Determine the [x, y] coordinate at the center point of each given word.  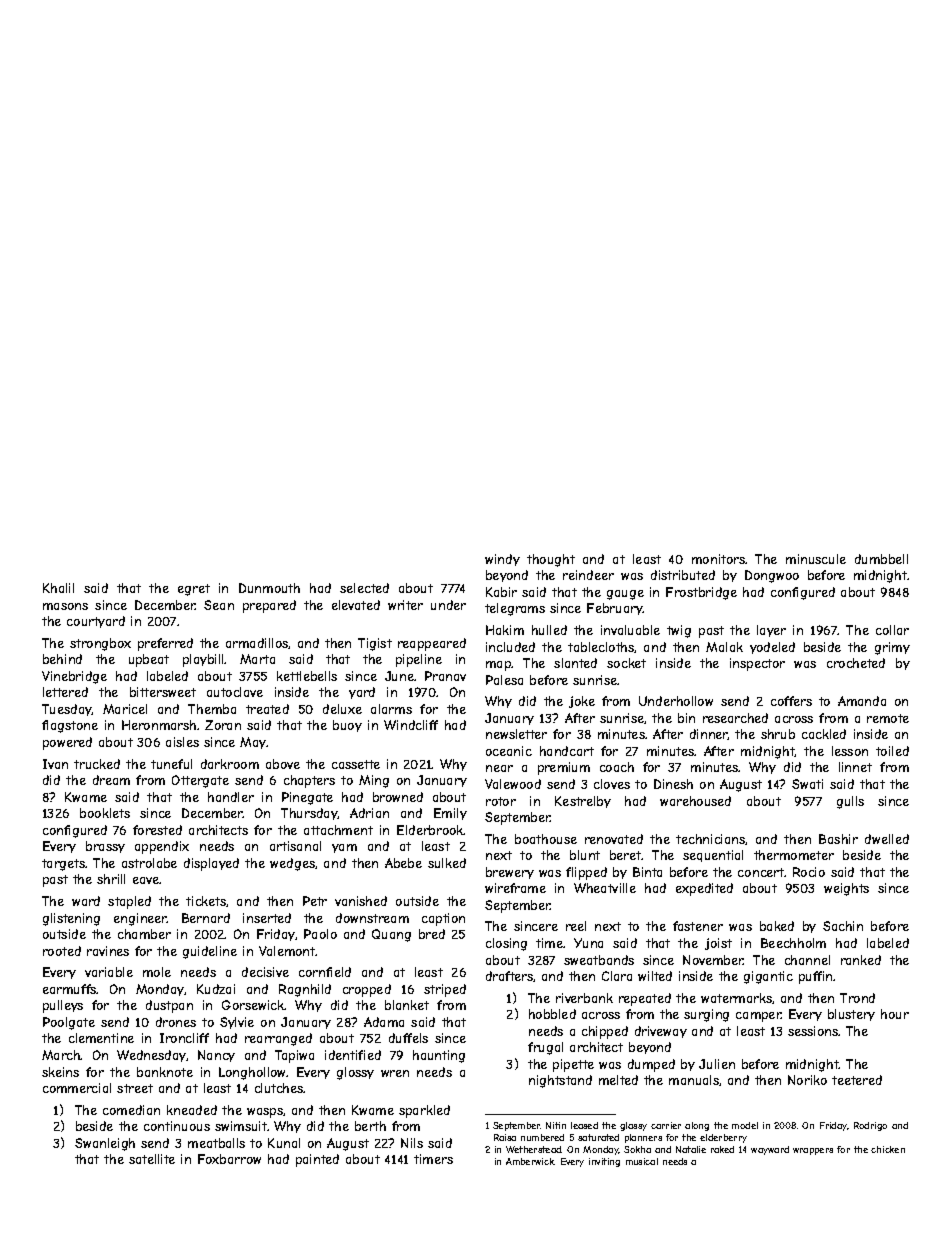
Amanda [862, 701]
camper [758, 1017]
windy [502, 560]
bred [432, 934]
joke [582, 702]
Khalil [58, 588]
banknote [165, 1072]
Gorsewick [253, 1005]
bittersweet [163, 692]
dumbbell [881, 559]
